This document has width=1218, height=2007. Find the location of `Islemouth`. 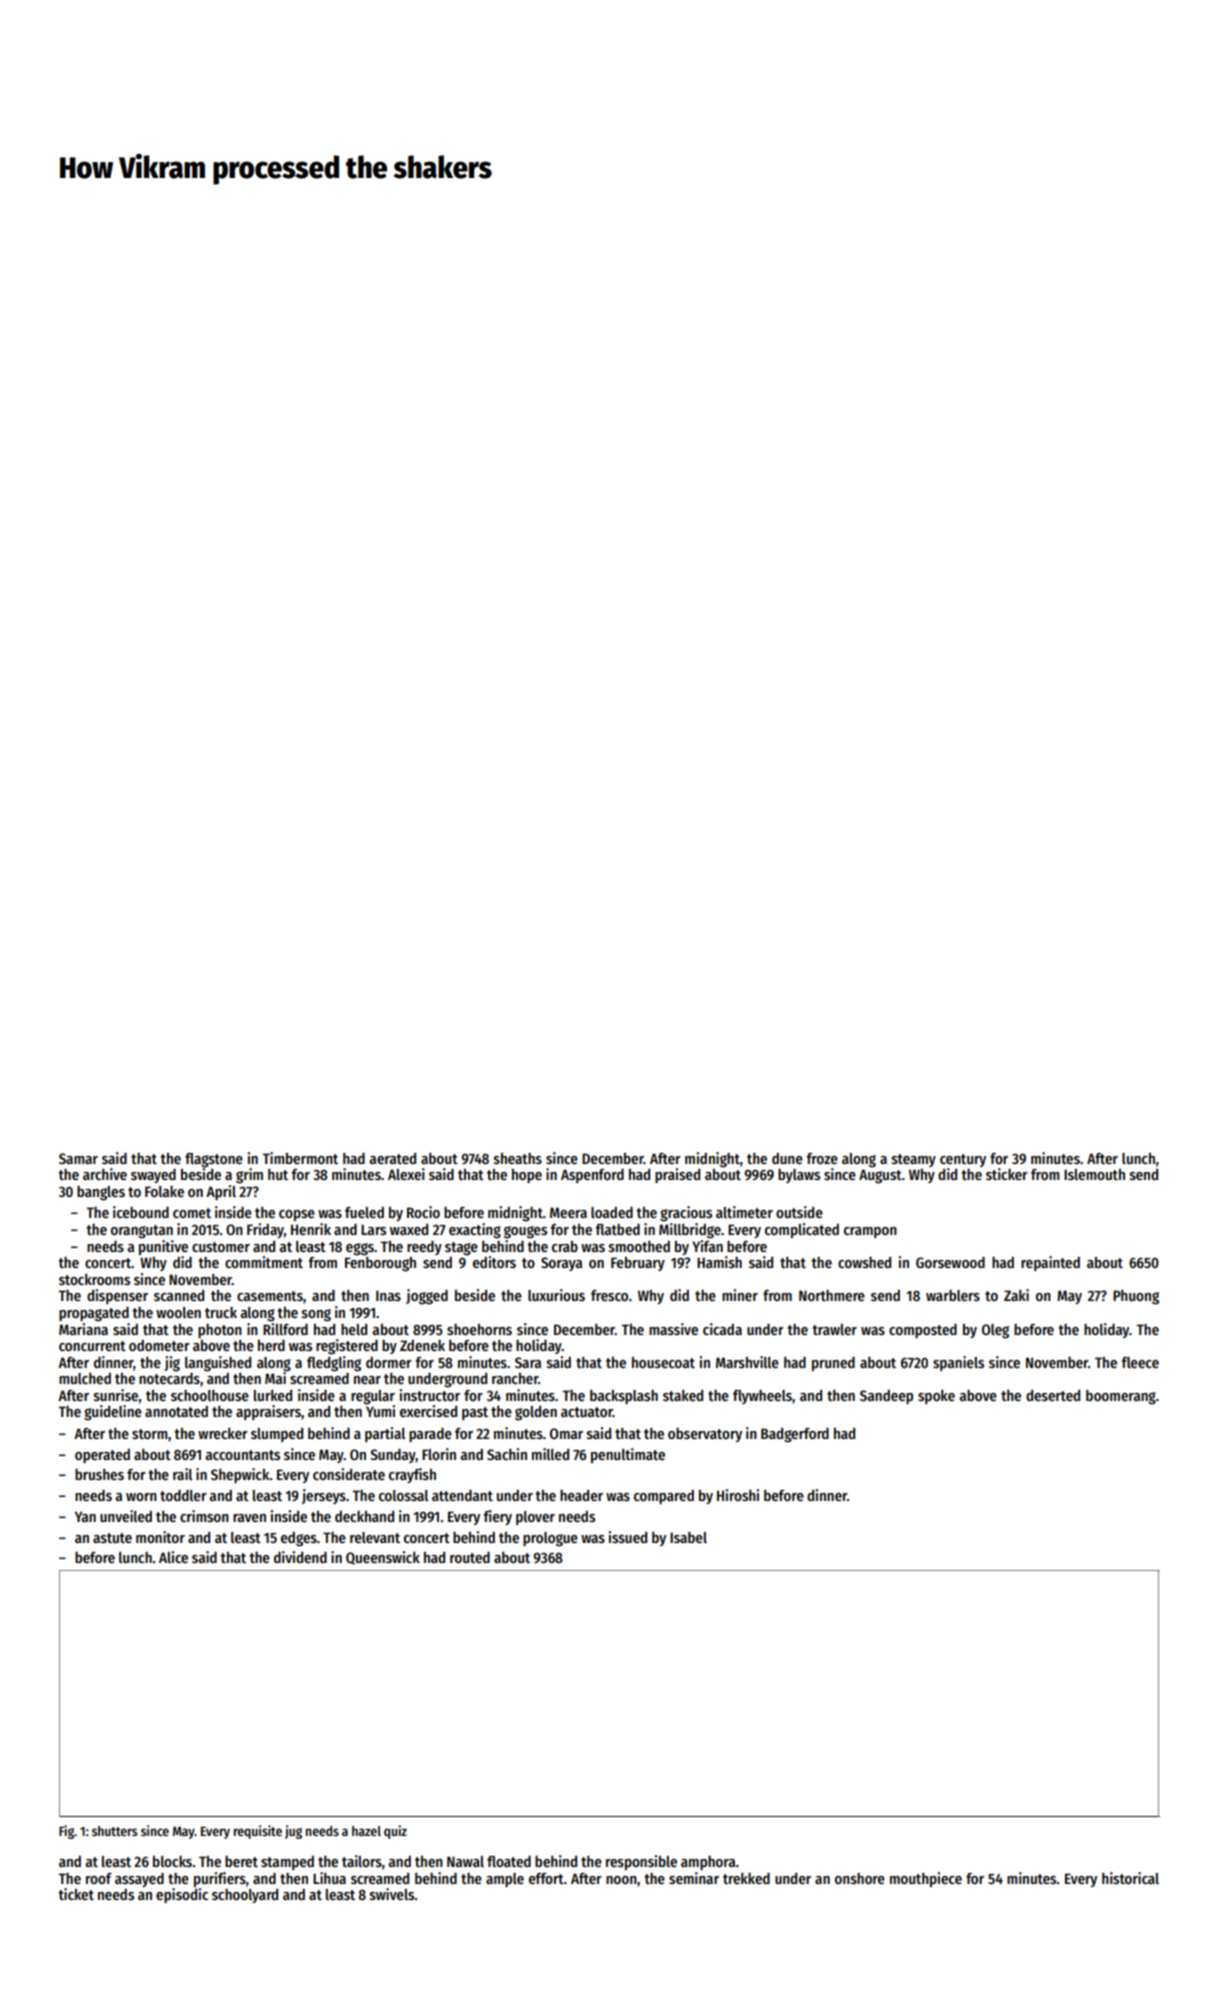

Islemouth is located at coordinates (1094, 1174).
